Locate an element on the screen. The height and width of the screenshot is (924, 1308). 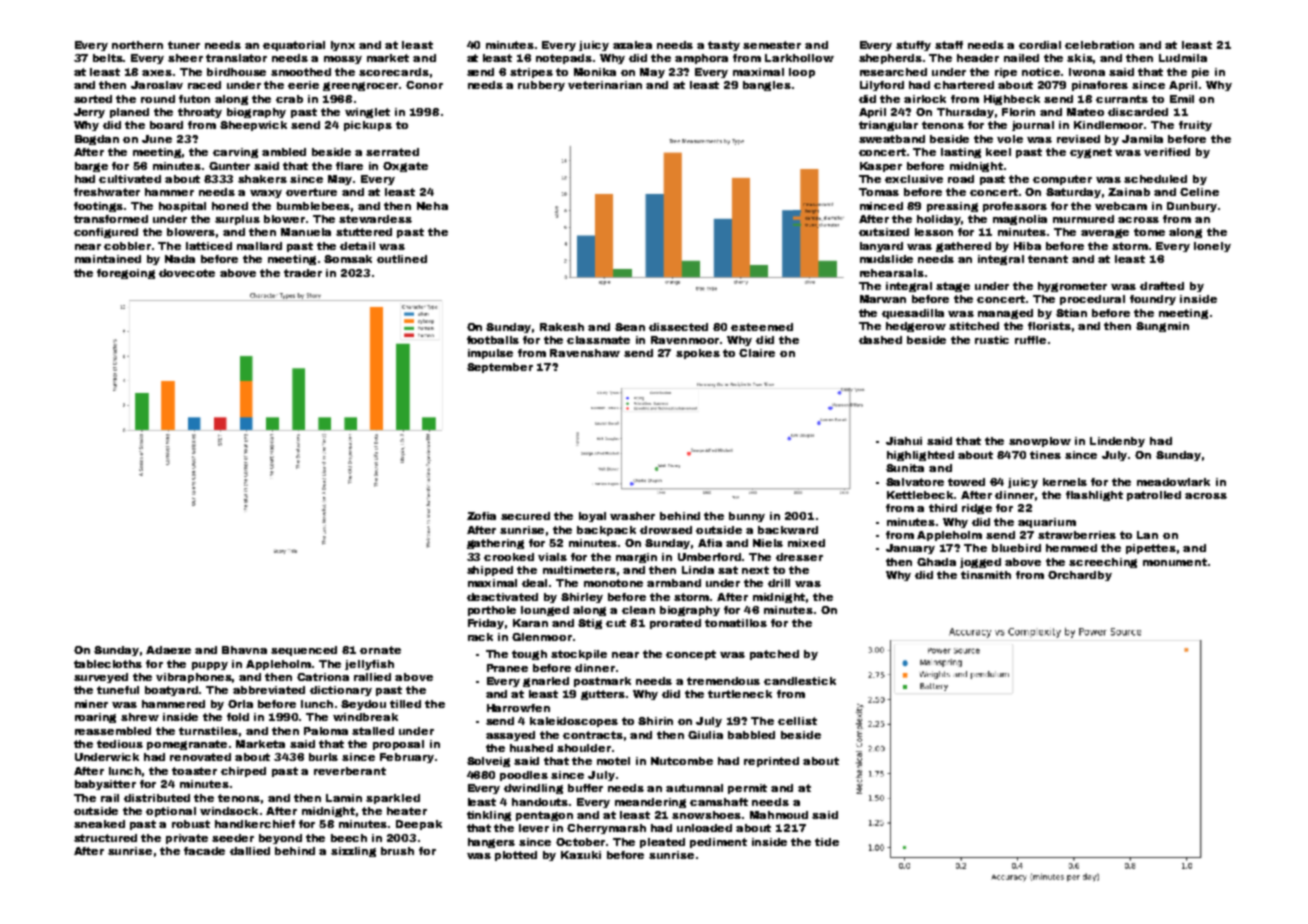
structured is located at coordinates (105, 838).
